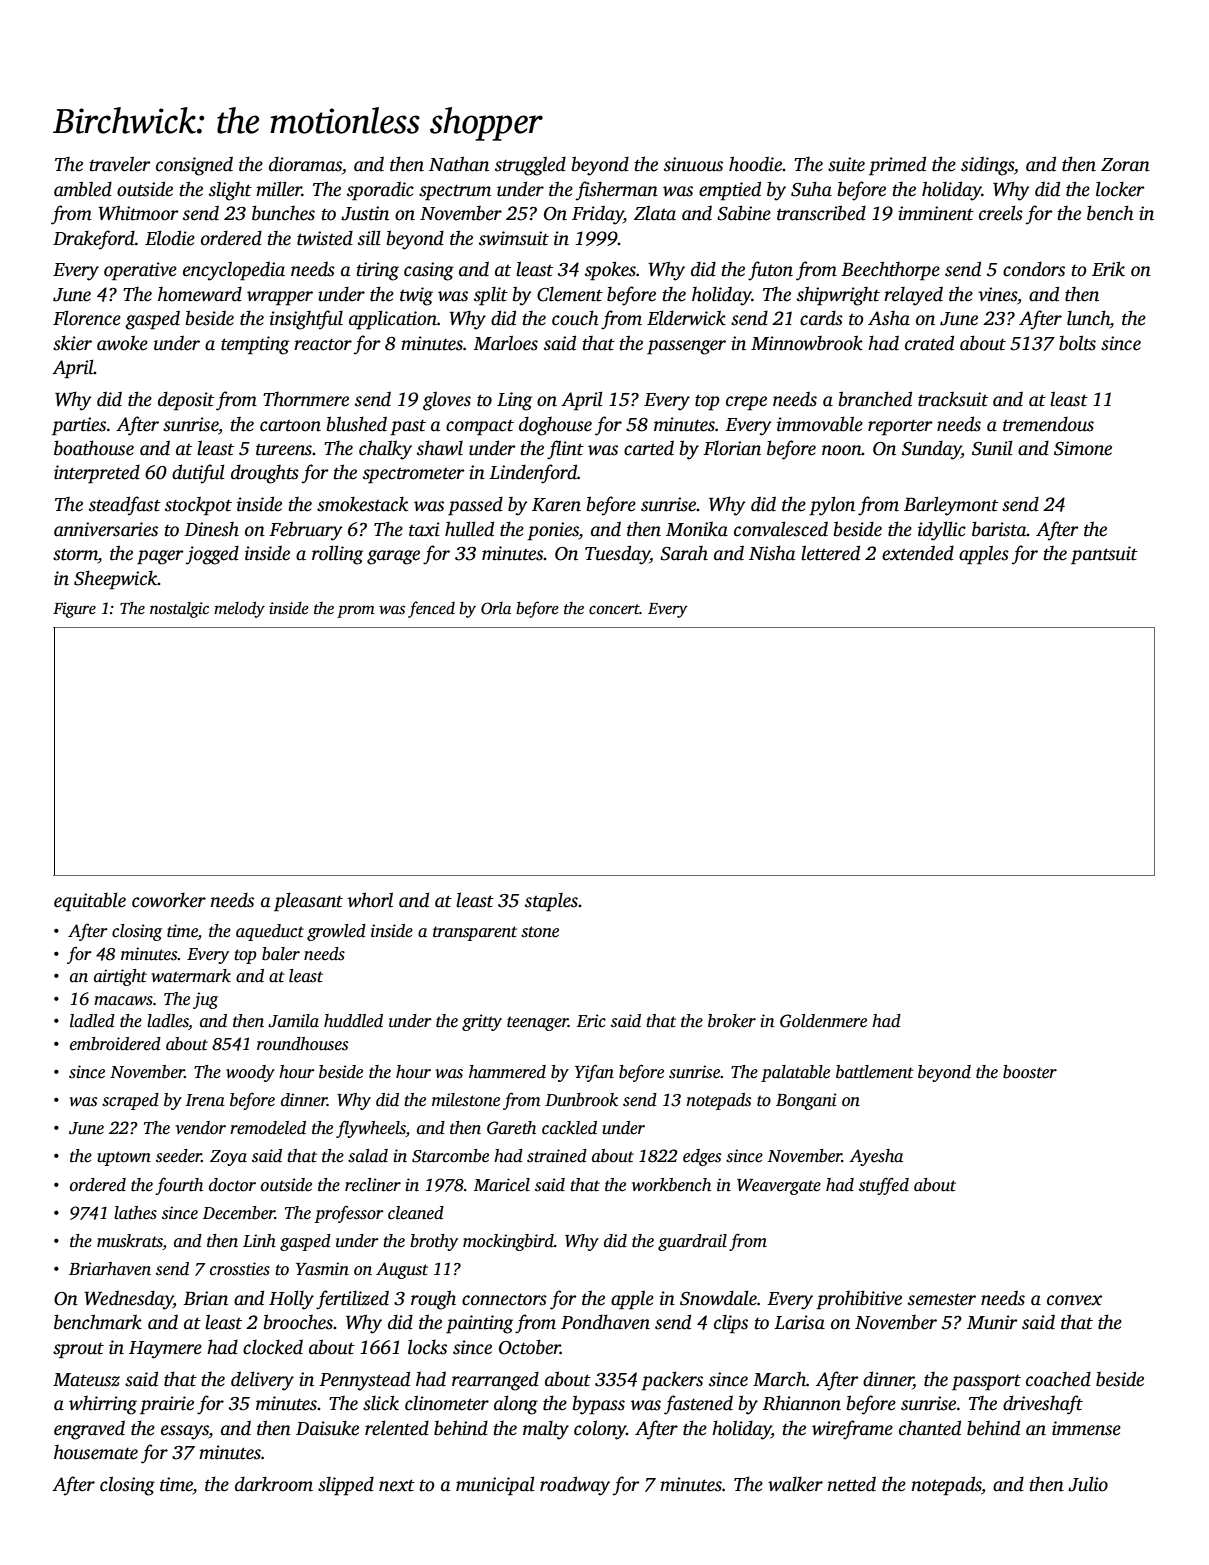 The width and height of the image is (1209, 1565). I want to click on pantsuit, so click(1104, 555).
